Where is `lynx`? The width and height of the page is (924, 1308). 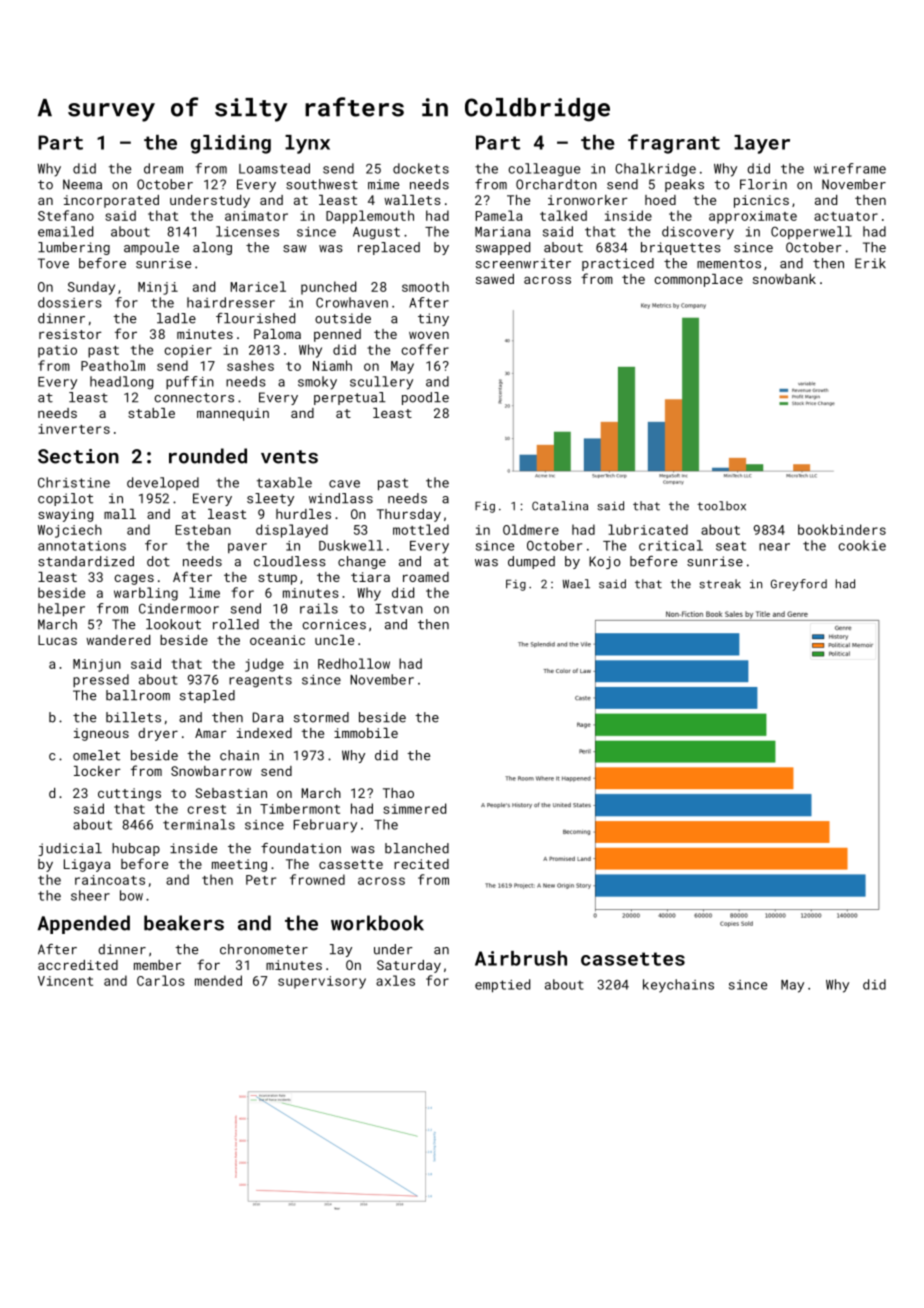 lynx is located at coordinates (307, 144).
